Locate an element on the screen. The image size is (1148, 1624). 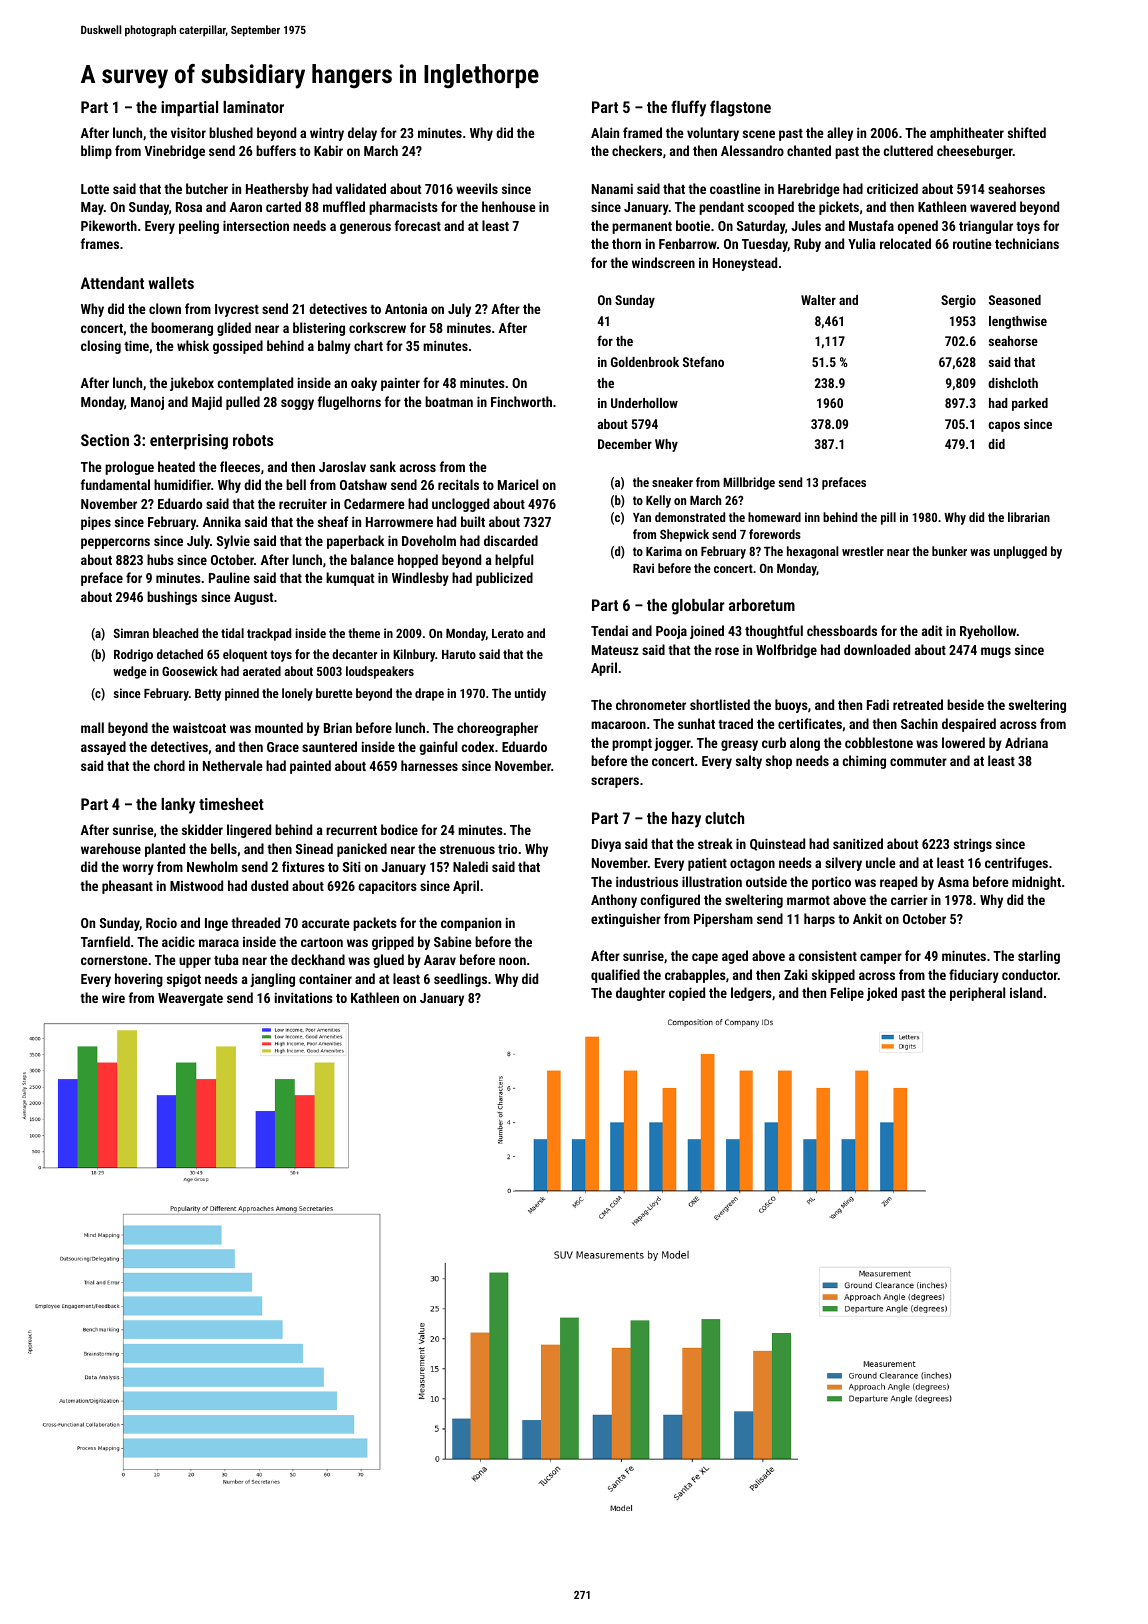
copied is located at coordinates (687, 994).
